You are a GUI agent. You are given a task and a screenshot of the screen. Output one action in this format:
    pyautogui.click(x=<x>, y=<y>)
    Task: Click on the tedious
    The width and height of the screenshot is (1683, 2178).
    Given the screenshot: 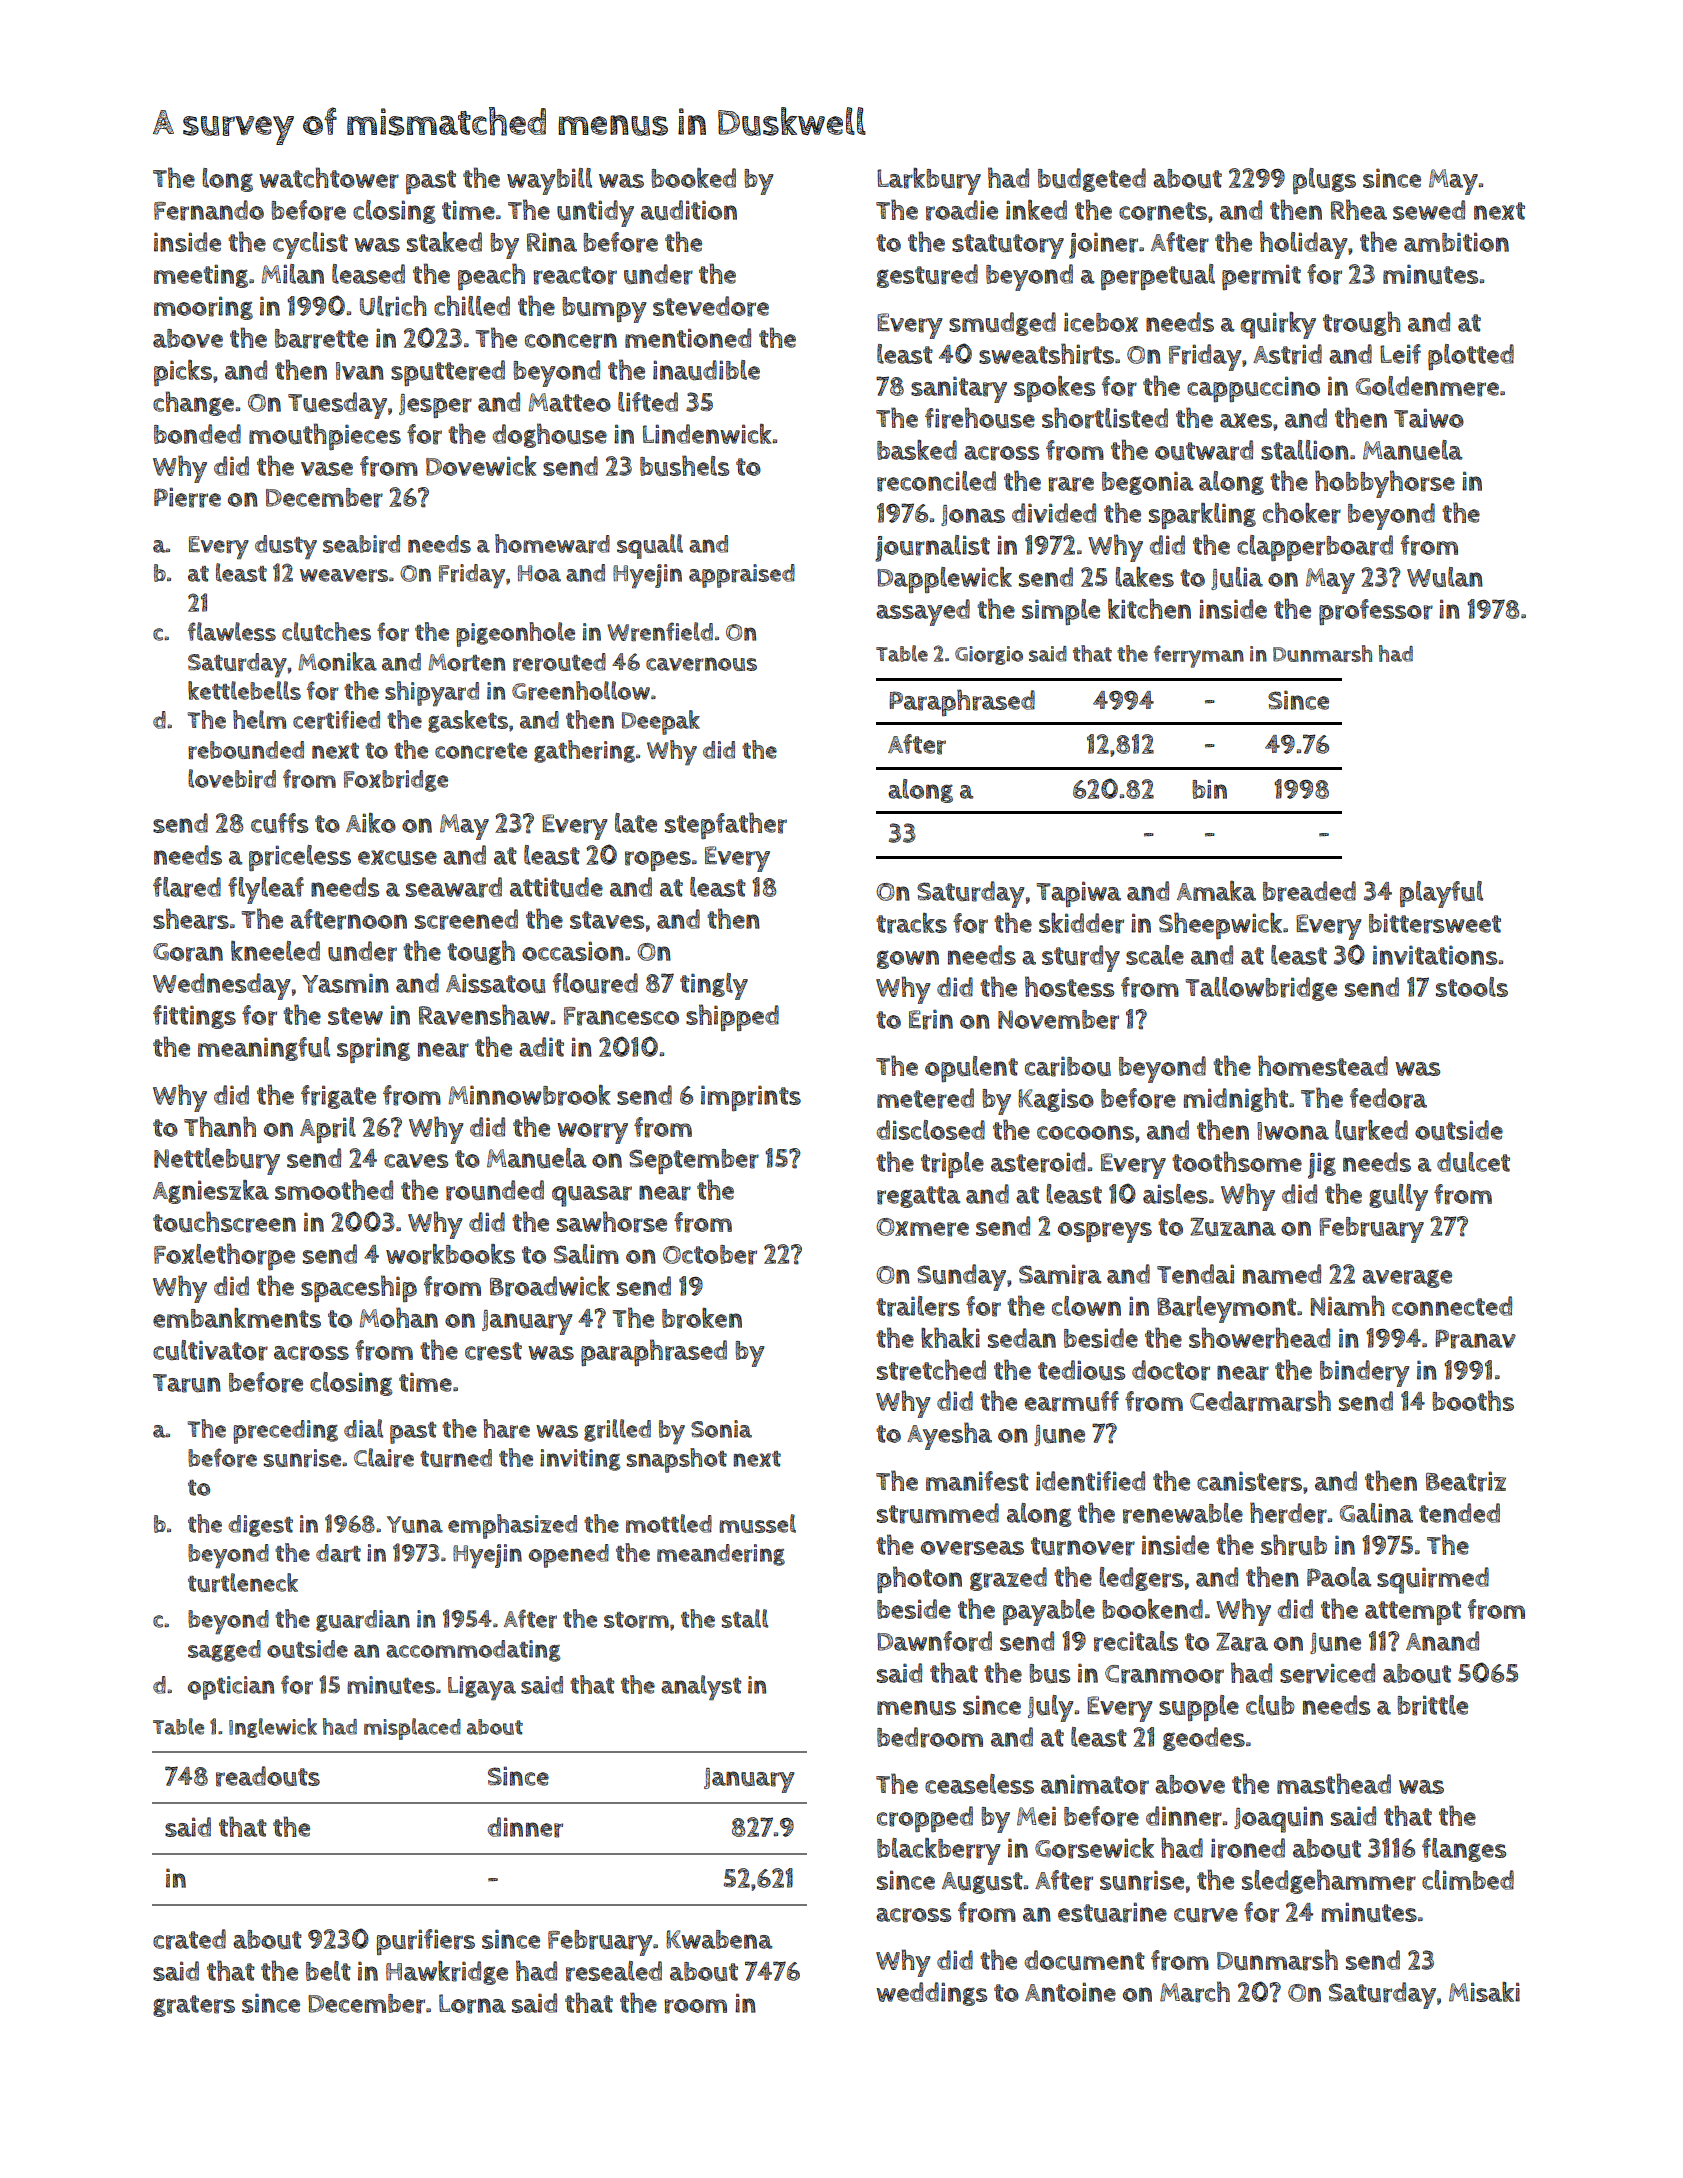 What is the action you would take?
    pyautogui.click(x=1081, y=1370)
